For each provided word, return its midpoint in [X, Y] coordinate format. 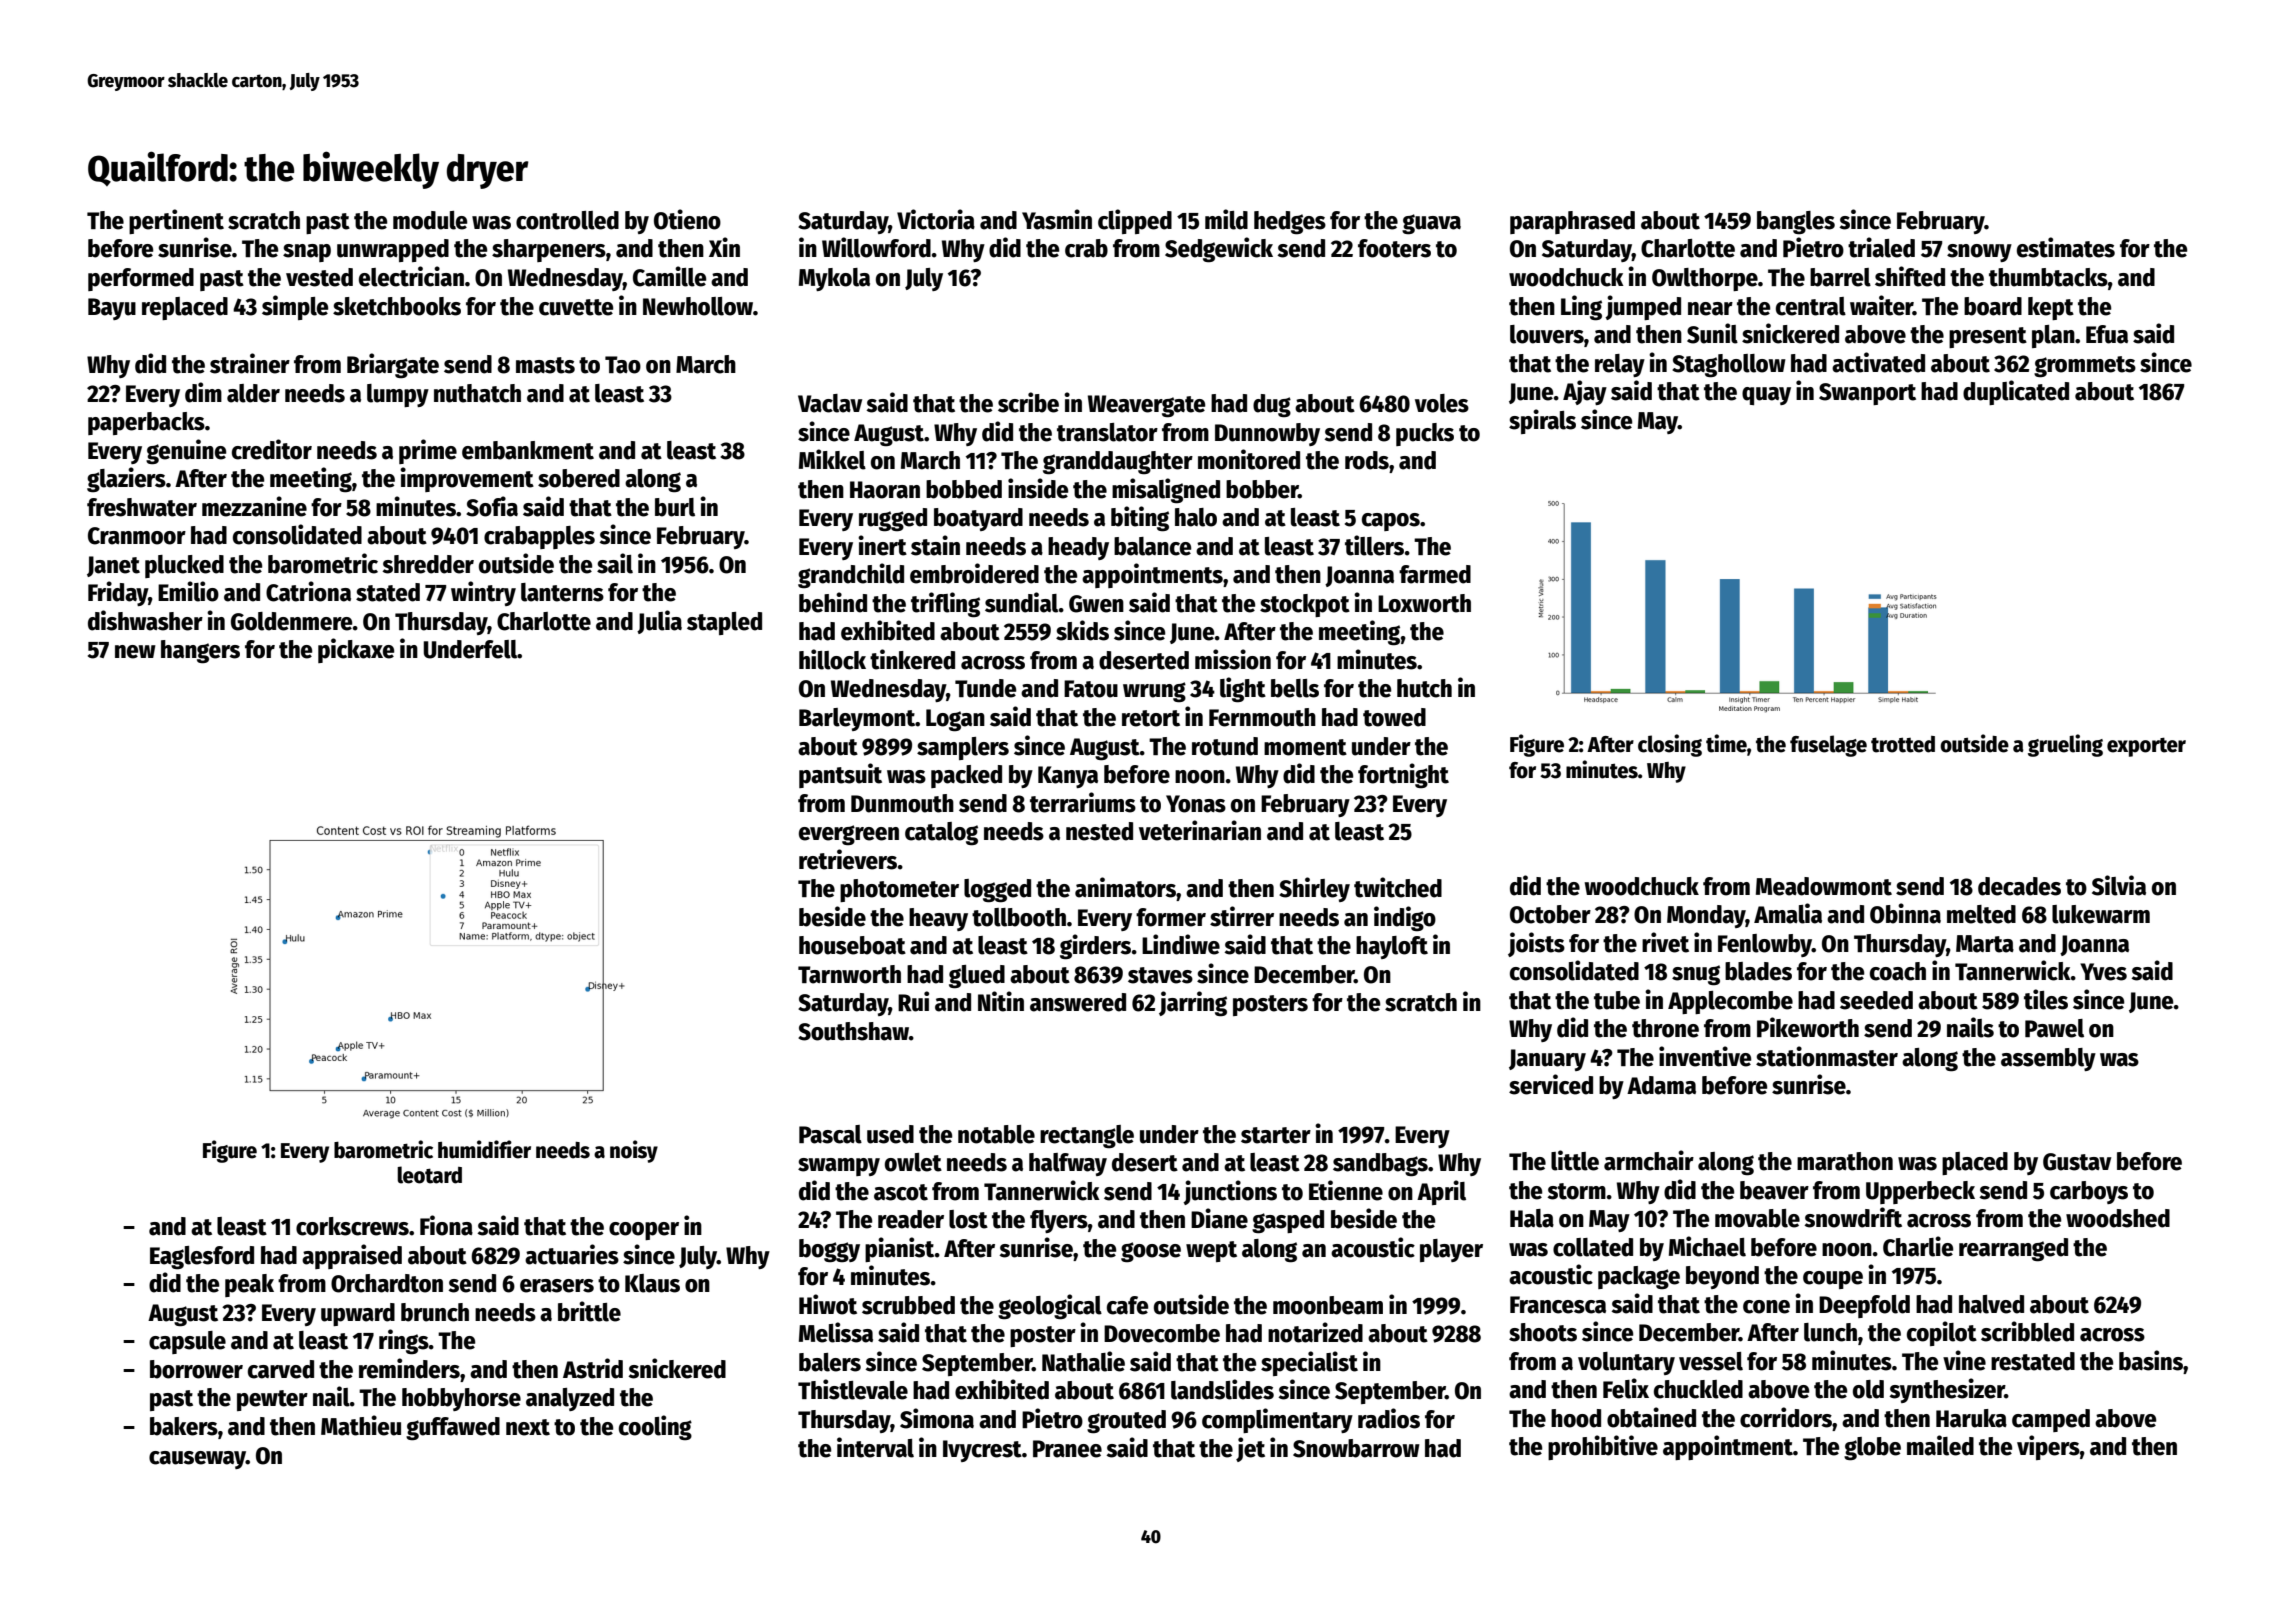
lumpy [398, 395]
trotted [1903, 744]
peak [249, 1285]
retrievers [848, 859]
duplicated [2016, 392]
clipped [1135, 221]
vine [1964, 1360]
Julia [659, 622]
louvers [1547, 334]
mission [1233, 659]
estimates [2066, 247]
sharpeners [549, 250]
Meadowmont [1824, 886]
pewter [272, 1400]
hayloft [1392, 947]
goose [1151, 1252]
